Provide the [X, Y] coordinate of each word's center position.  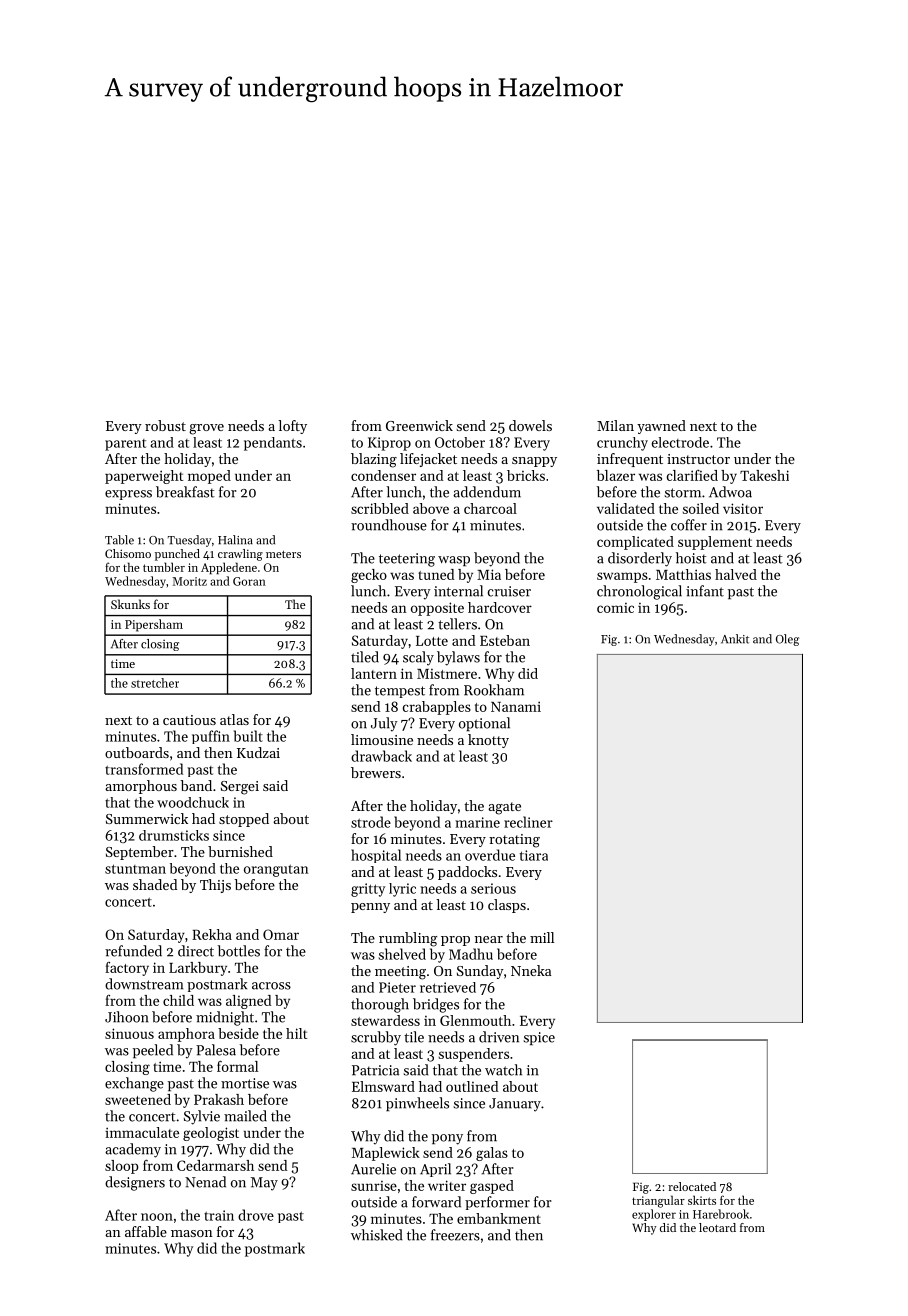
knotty [488, 741]
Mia [489, 574]
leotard [717, 1227]
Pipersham [154, 625]
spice [539, 1038]
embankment [499, 1218]
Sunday [480, 972]
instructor [698, 459]
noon [157, 1217]
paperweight [144, 477]
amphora [186, 1035]
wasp [454, 561]
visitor [743, 508]
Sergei [240, 788]
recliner [528, 822]
